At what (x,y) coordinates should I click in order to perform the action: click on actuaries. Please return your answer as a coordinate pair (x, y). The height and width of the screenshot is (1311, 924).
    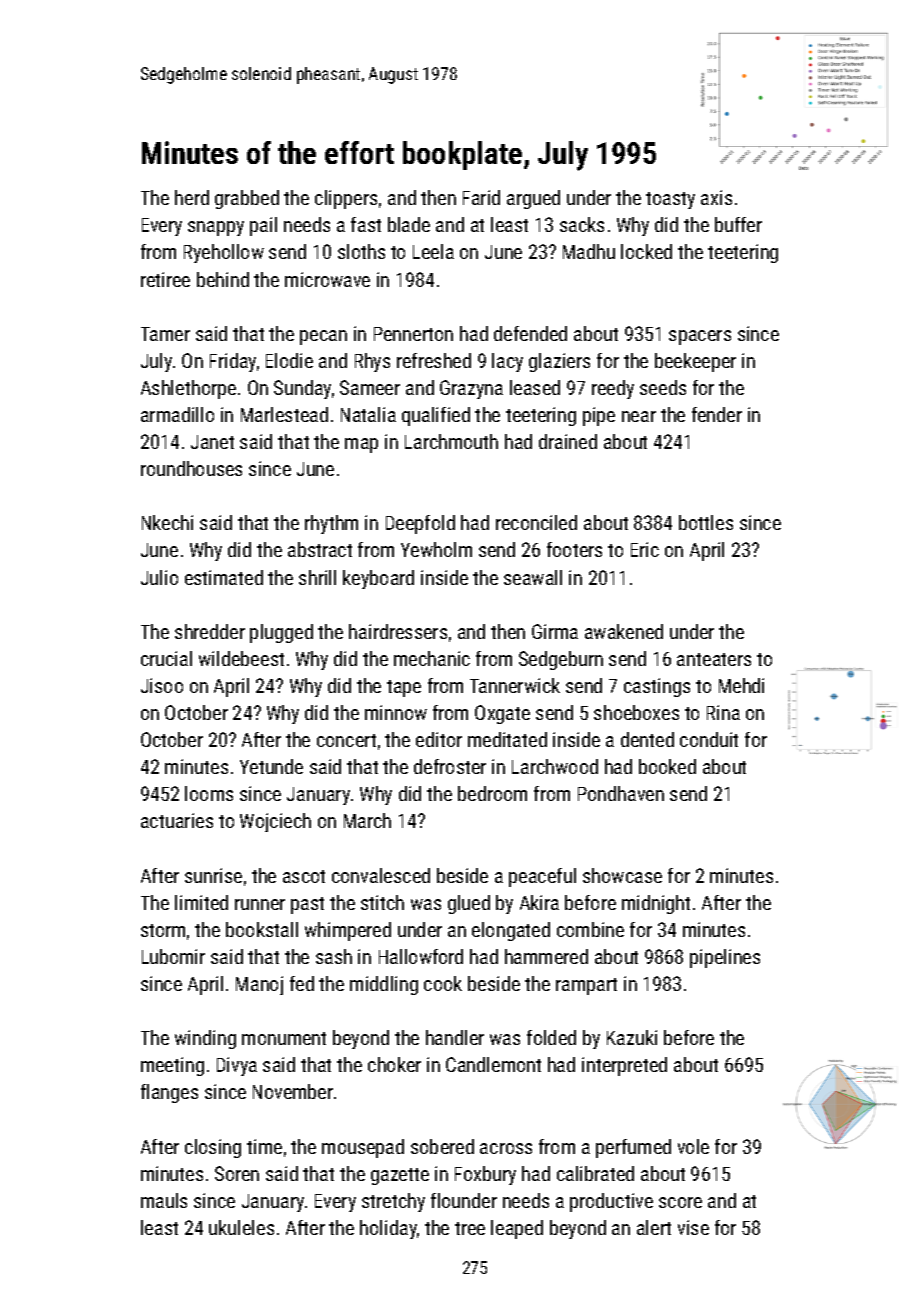
    Looking at the image, I should click on (177, 820).
